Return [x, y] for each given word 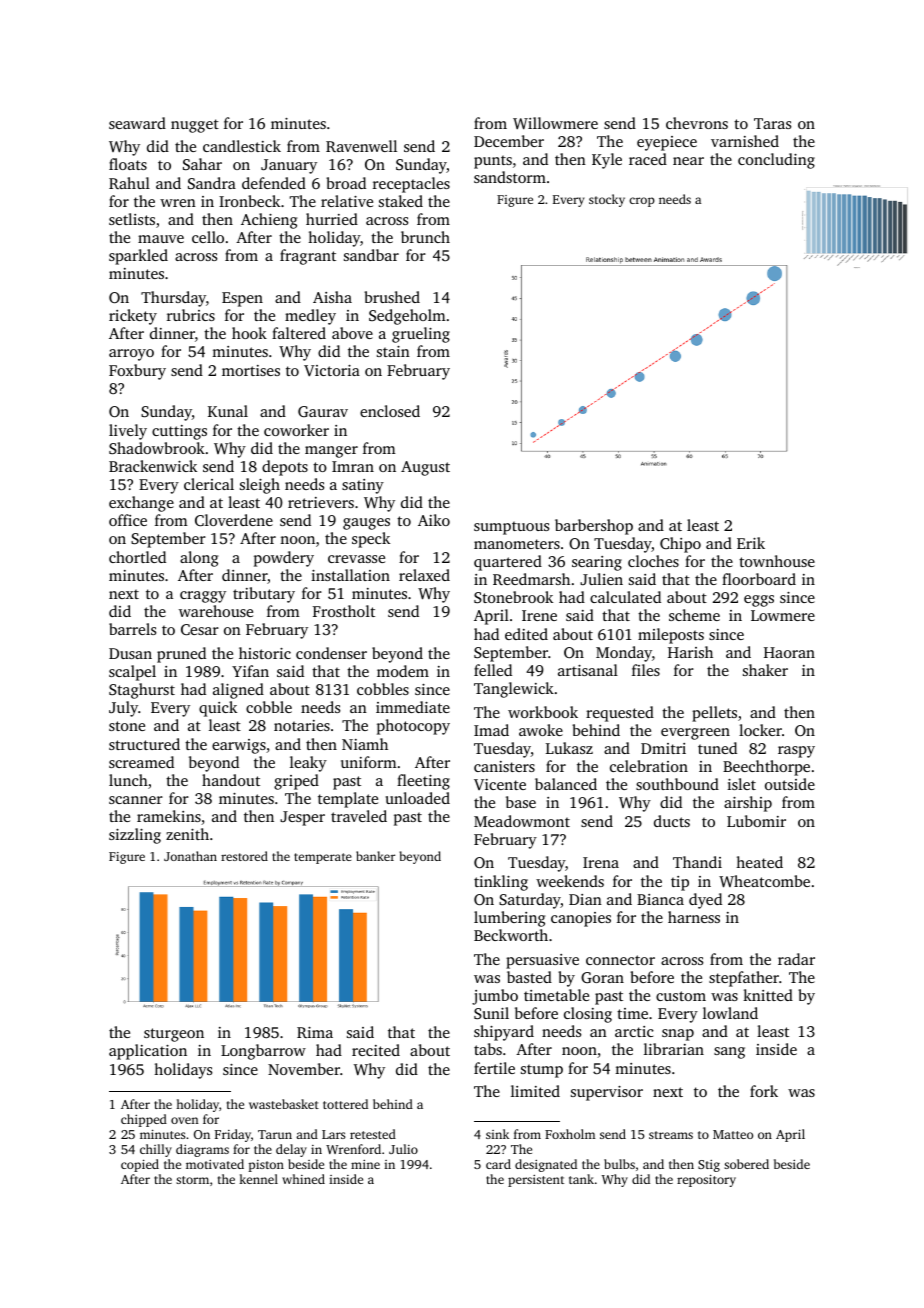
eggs [759, 601]
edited [526, 634]
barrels [132, 629]
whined [303, 1179]
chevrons [697, 123]
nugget [195, 126]
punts [493, 162]
